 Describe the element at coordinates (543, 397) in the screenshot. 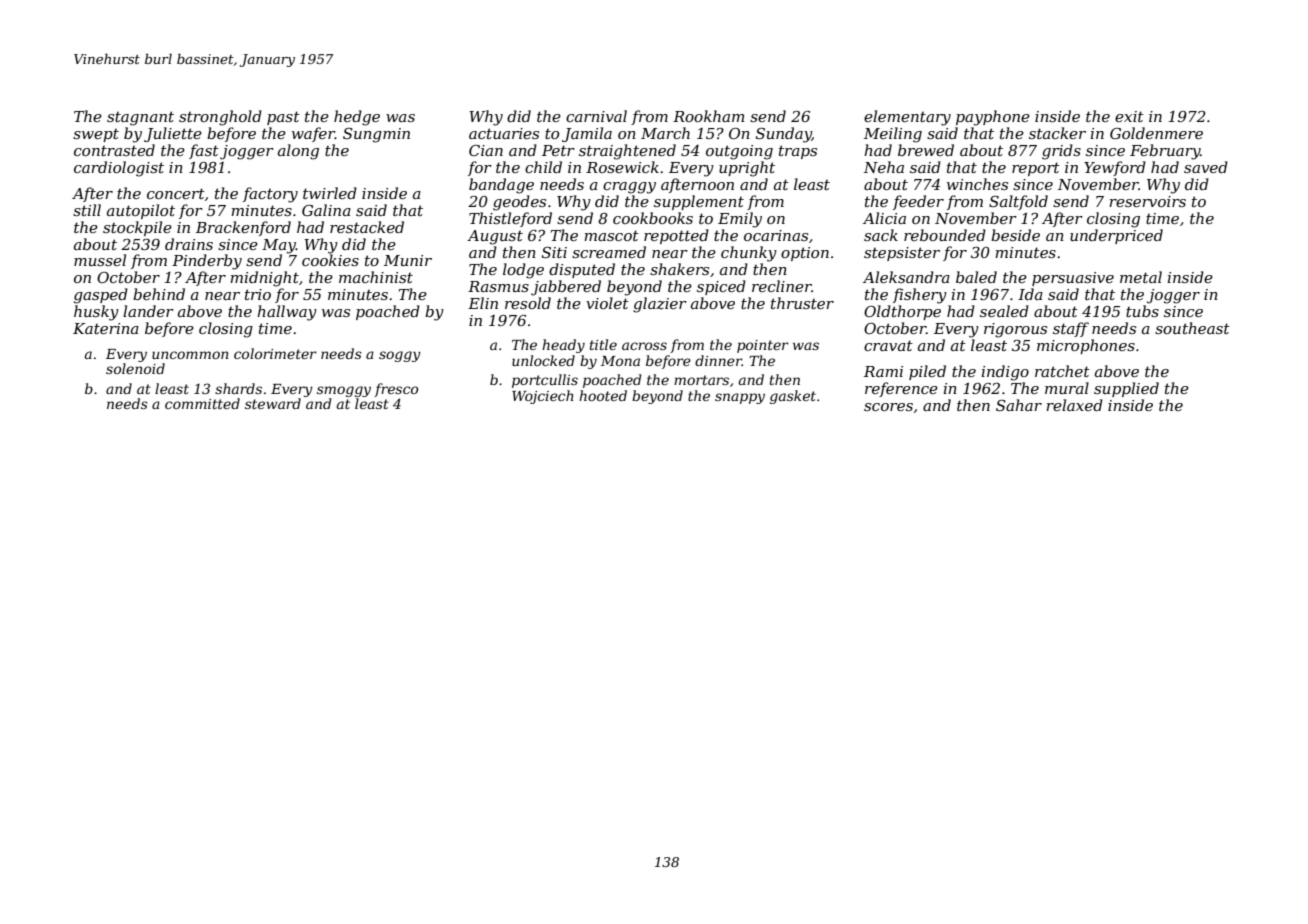

I see `Wojciech` at that location.
